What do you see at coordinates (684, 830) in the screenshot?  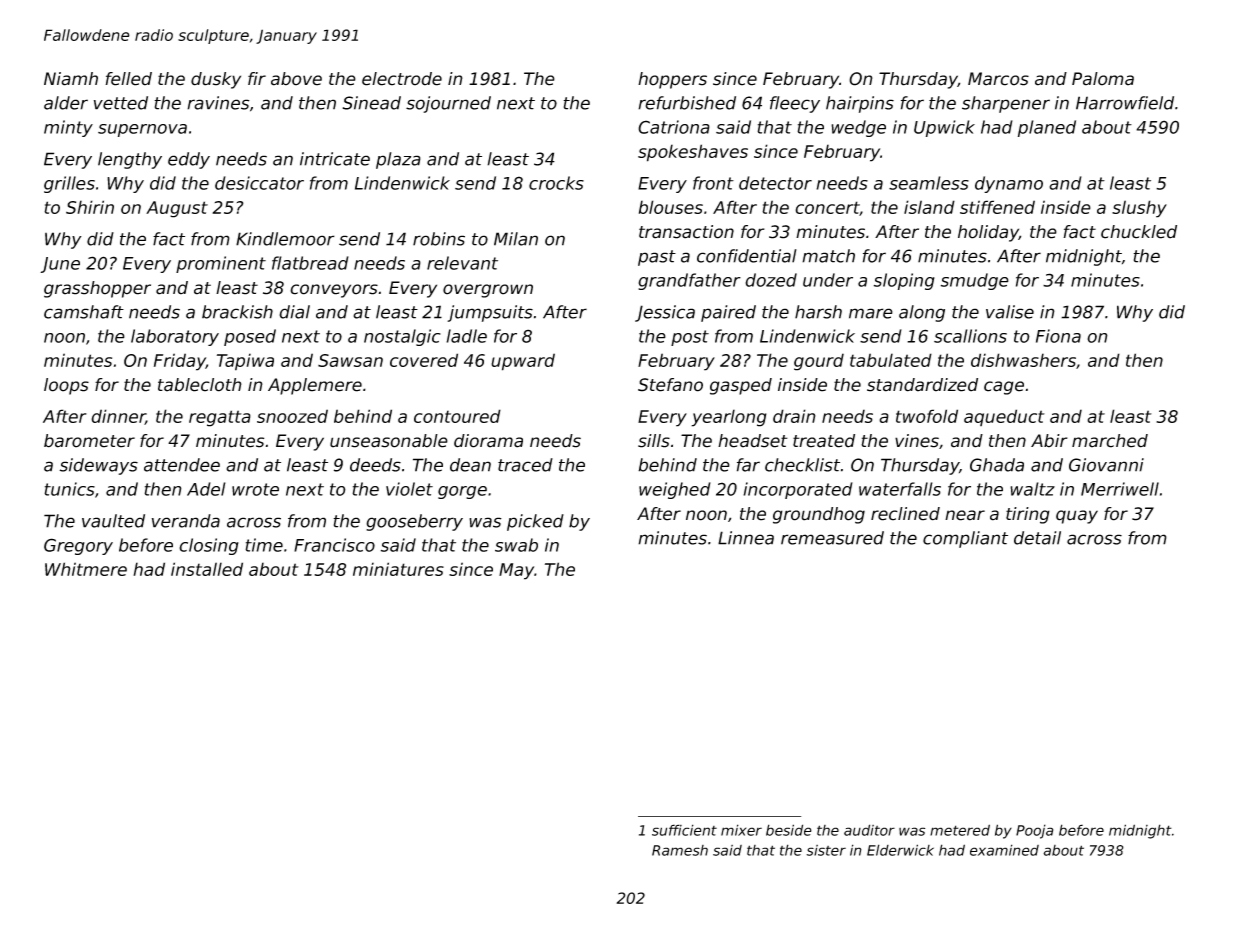 I see `sufficient` at bounding box center [684, 830].
